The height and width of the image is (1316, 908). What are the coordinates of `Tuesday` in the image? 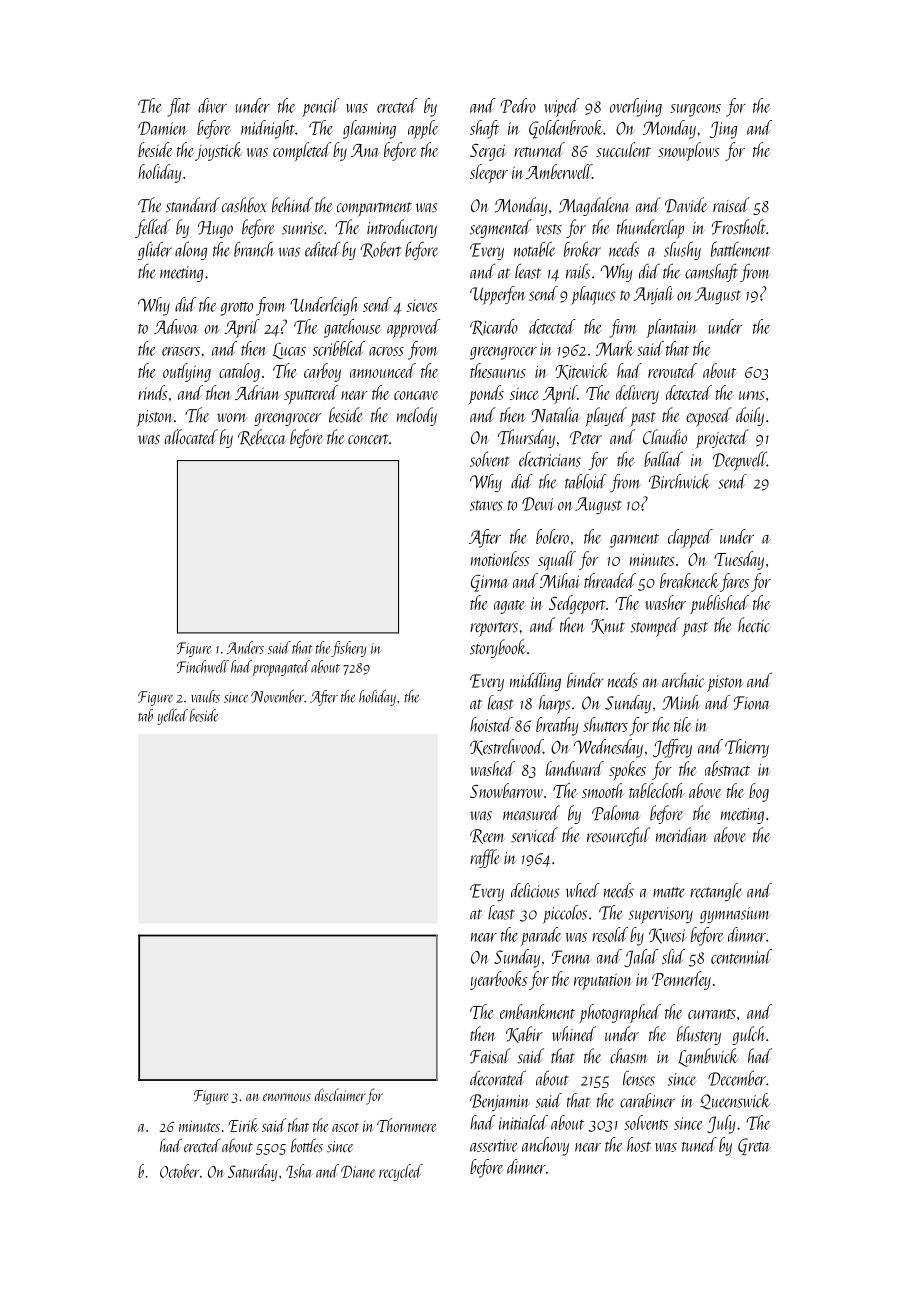 It's located at (739, 560).
